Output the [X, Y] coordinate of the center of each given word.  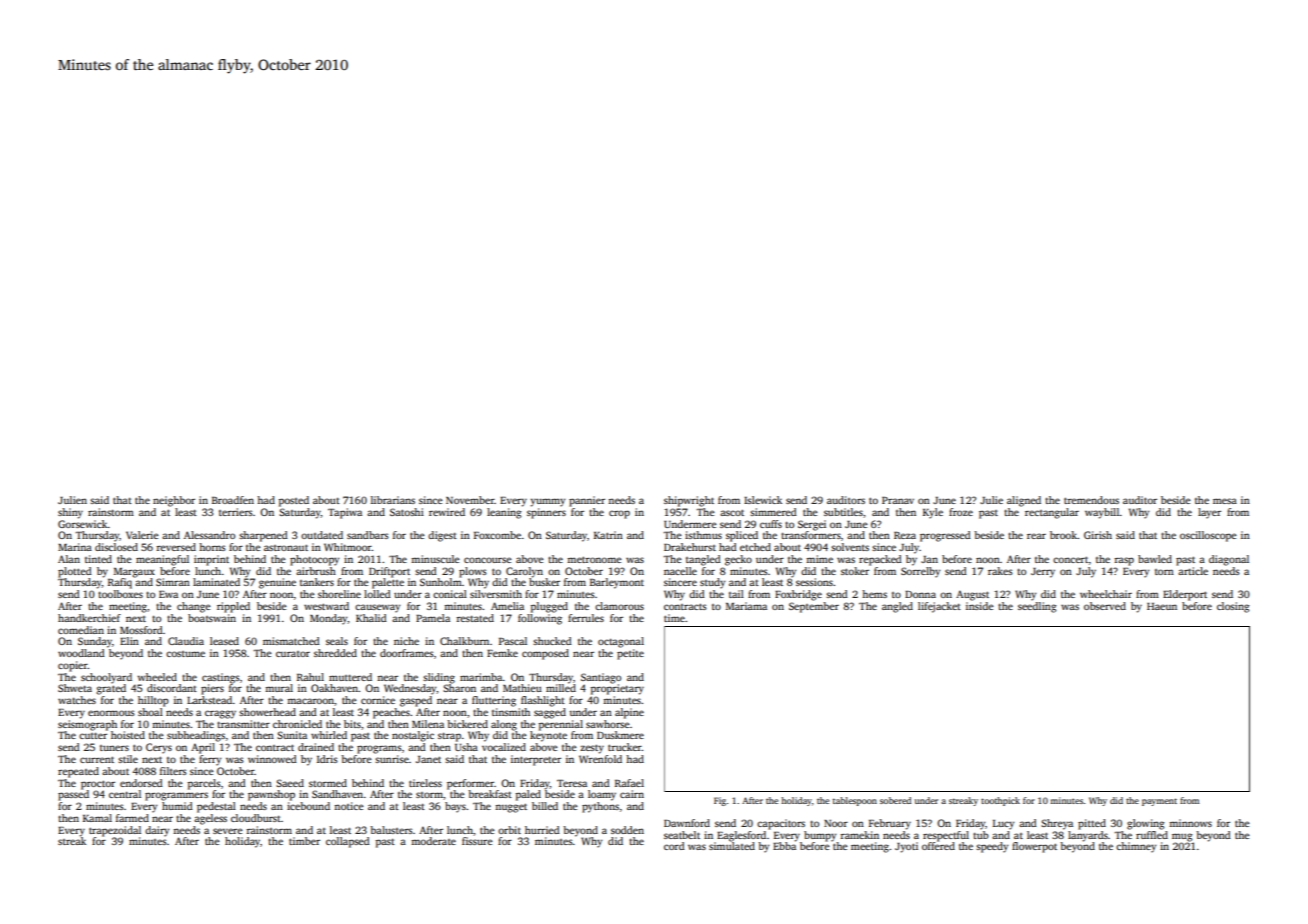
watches [77, 700]
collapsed [348, 842]
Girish [1098, 535]
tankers [317, 582]
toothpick [1000, 801]
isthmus [703, 535]
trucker [625, 747]
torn [1164, 572]
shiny [70, 513]
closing [1233, 607]
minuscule [435, 559]
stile [128, 759]
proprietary [617, 689]
